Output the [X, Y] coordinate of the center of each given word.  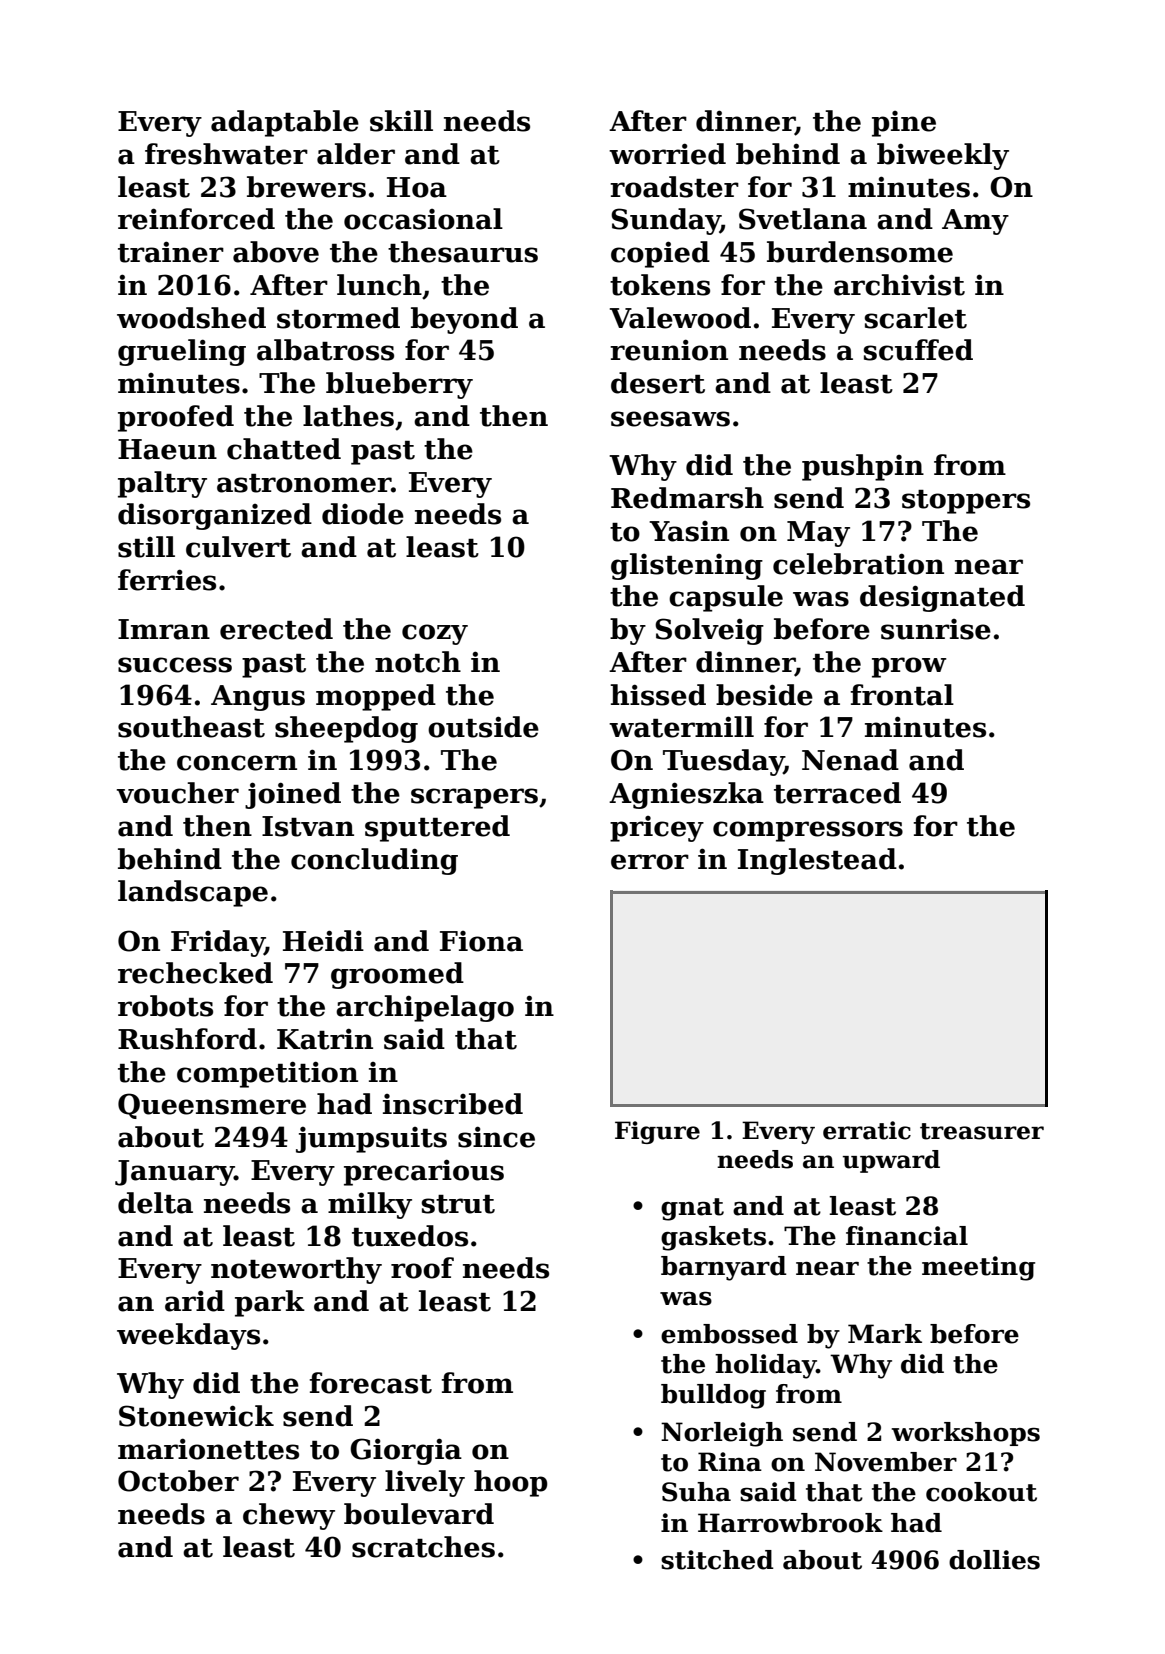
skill [401, 121]
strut [458, 1204]
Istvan [308, 826]
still [146, 547]
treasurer [982, 1131]
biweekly [943, 156]
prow [909, 667]
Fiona [481, 941]
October [178, 1481]
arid [195, 1301]
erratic [867, 1130]
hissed [658, 695]
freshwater [226, 154]
